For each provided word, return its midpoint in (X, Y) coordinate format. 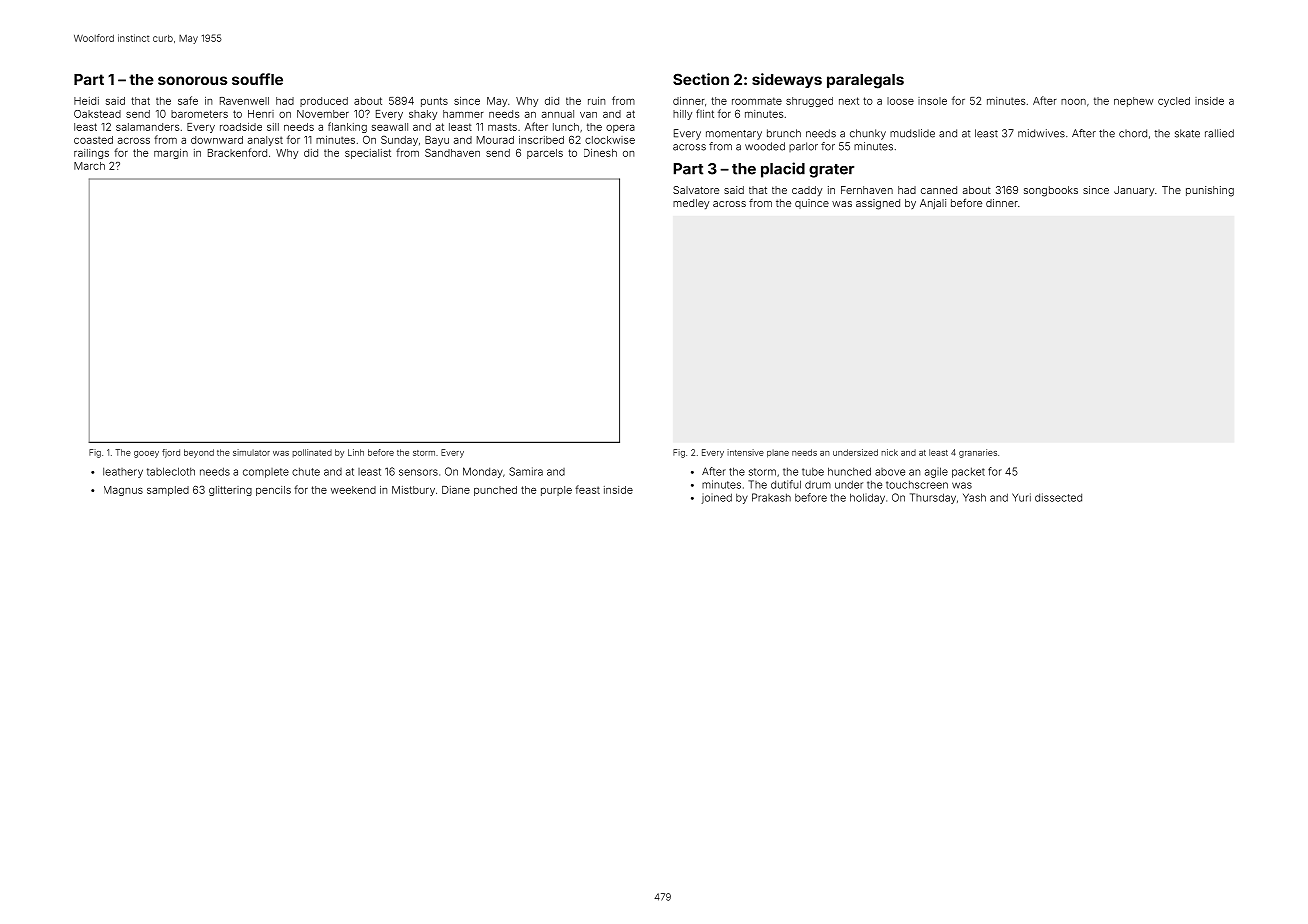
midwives (1041, 133)
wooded (765, 146)
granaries (978, 453)
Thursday (933, 498)
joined (716, 498)
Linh (356, 452)
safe (188, 100)
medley (691, 204)
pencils (273, 491)
